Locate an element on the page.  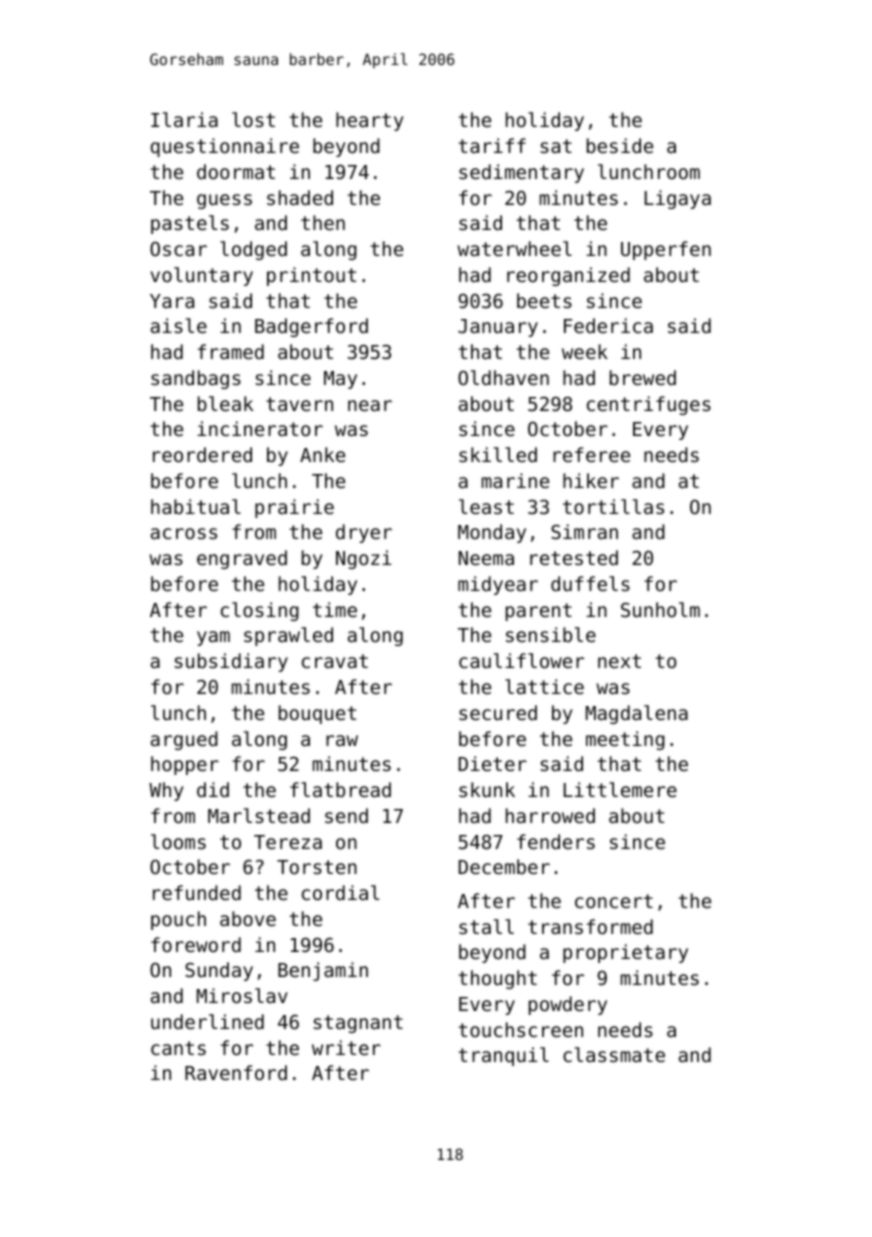
meeting is located at coordinates (625, 740).
